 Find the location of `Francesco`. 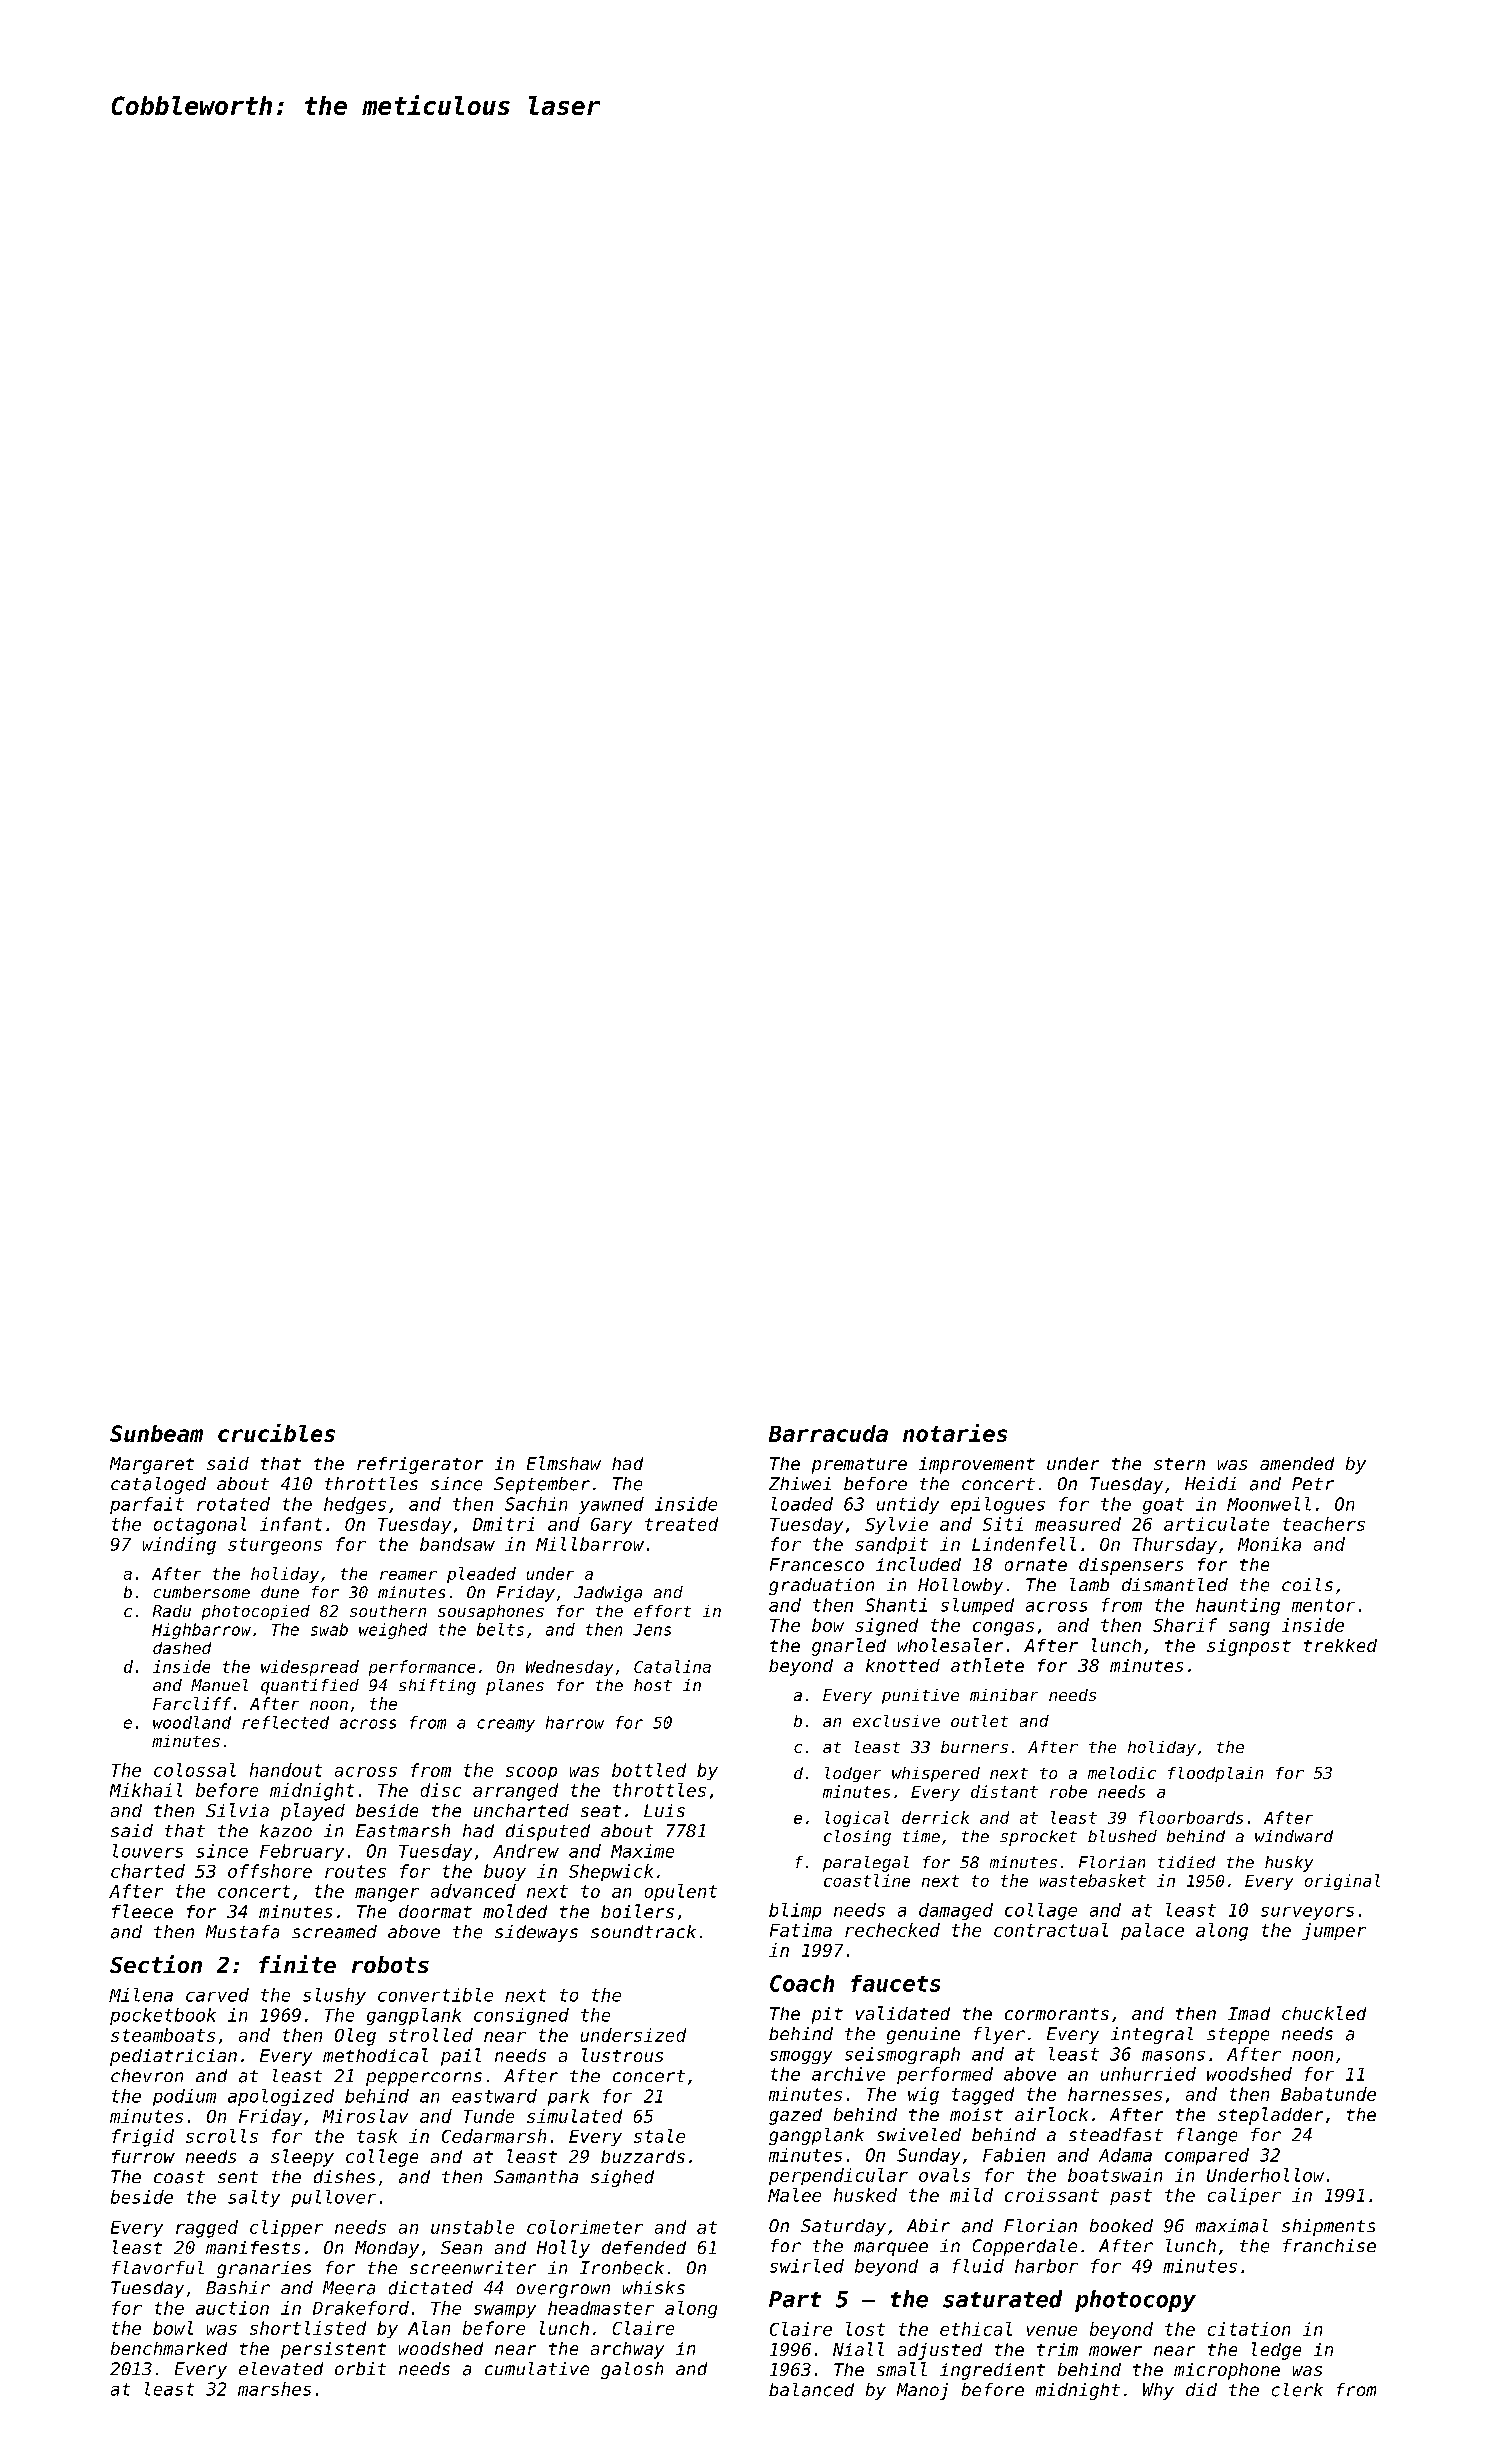

Francesco is located at coordinates (817, 1564).
